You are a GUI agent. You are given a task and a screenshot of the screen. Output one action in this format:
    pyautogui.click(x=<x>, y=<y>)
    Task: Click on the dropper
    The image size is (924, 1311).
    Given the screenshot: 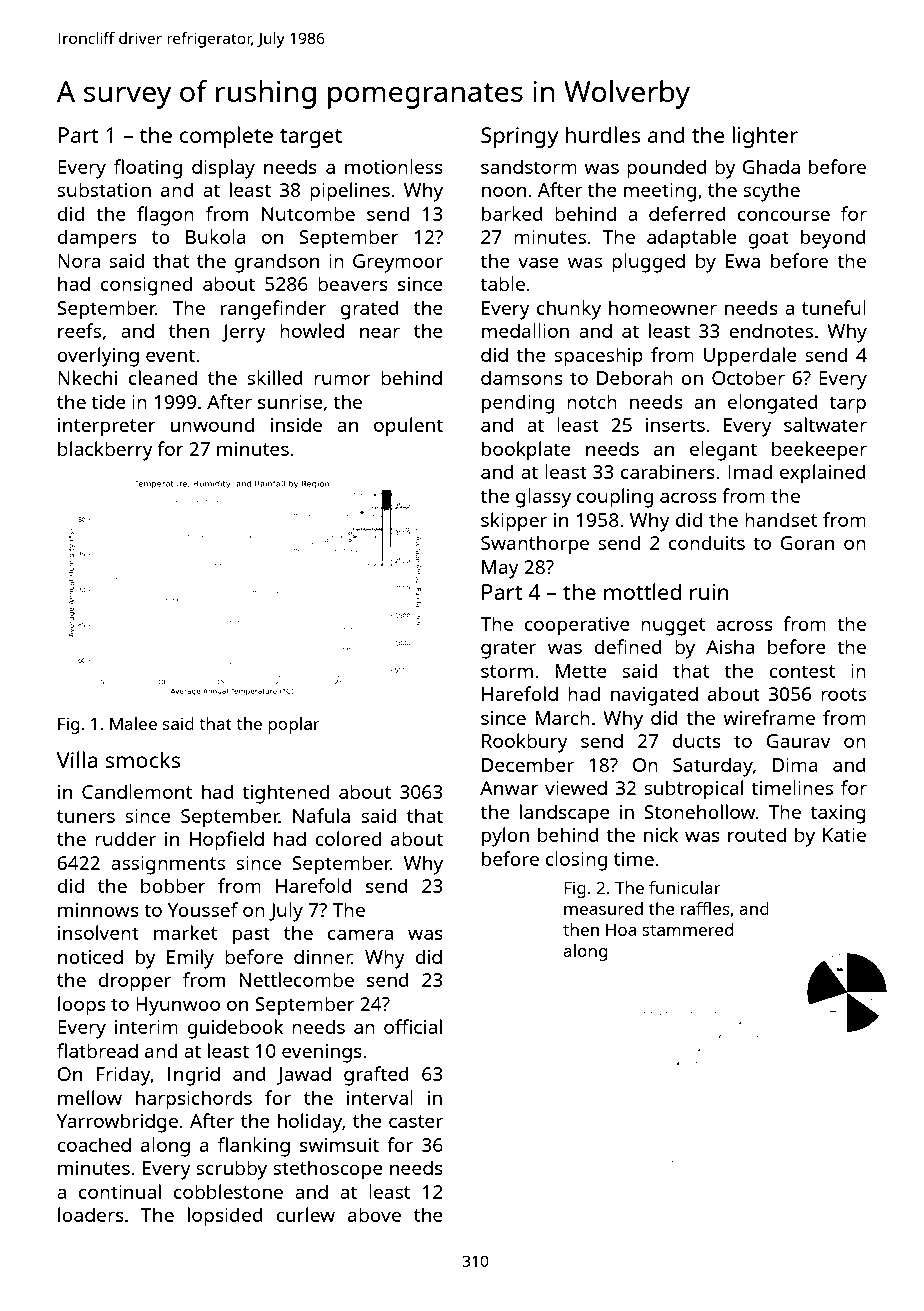 What is the action you would take?
    pyautogui.click(x=134, y=982)
